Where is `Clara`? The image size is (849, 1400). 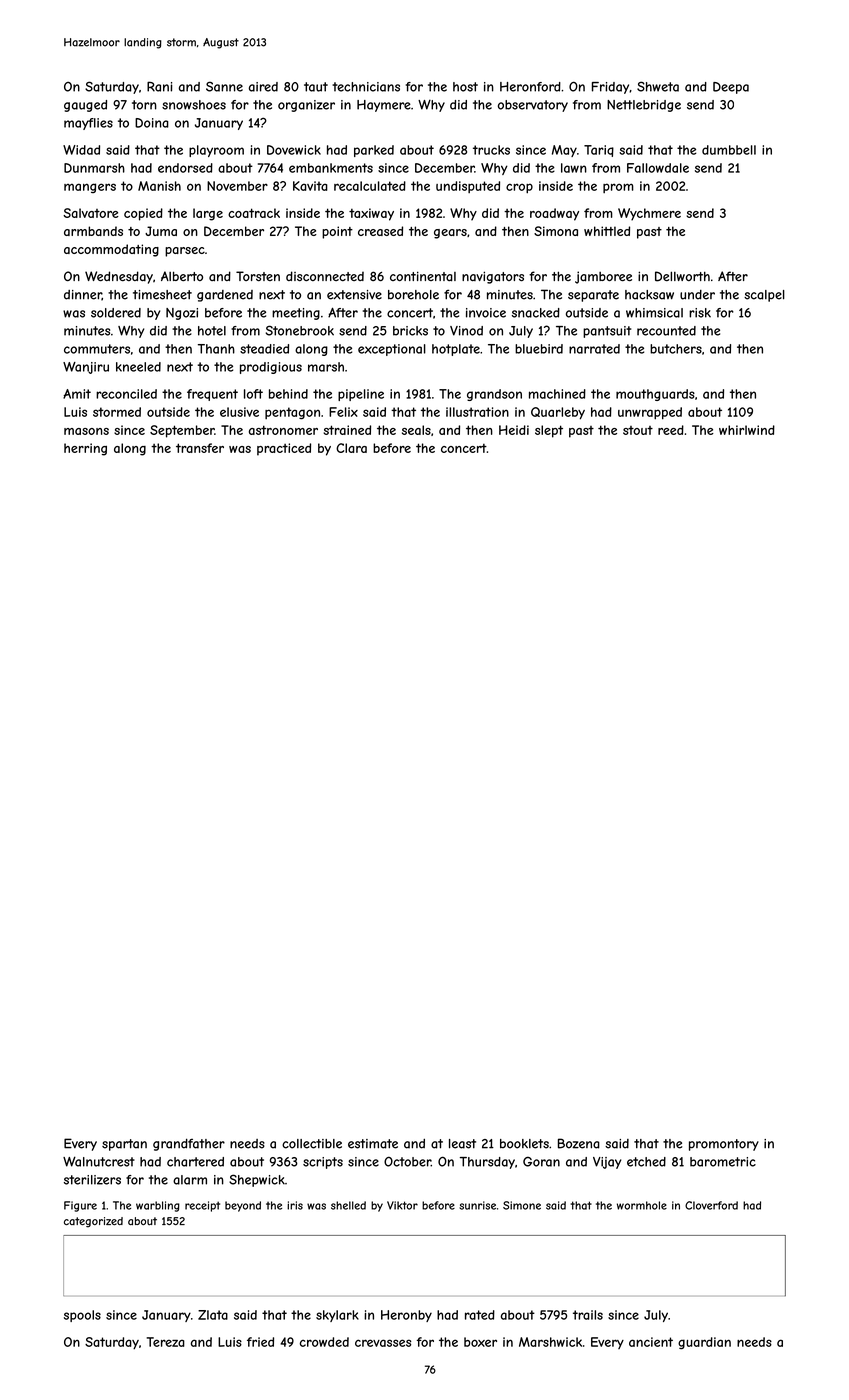 Clara is located at coordinates (351, 448).
